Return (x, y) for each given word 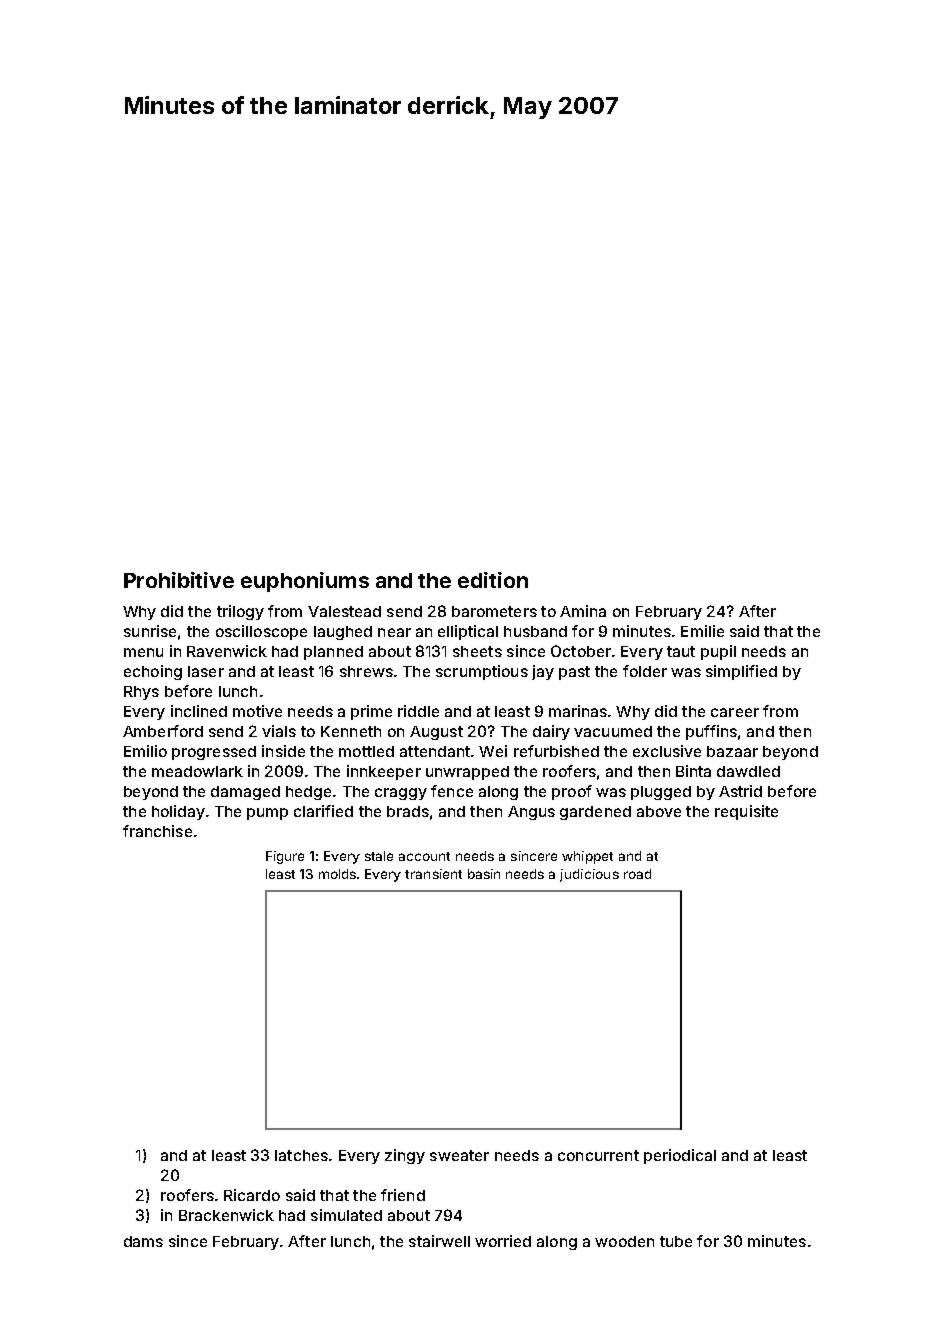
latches (301, 1155)
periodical (680, 1156)
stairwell (439, 1241)
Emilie (702, 631)
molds (337, 874)
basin (484, 874)
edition (493, 580)
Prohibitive (179, 580)
